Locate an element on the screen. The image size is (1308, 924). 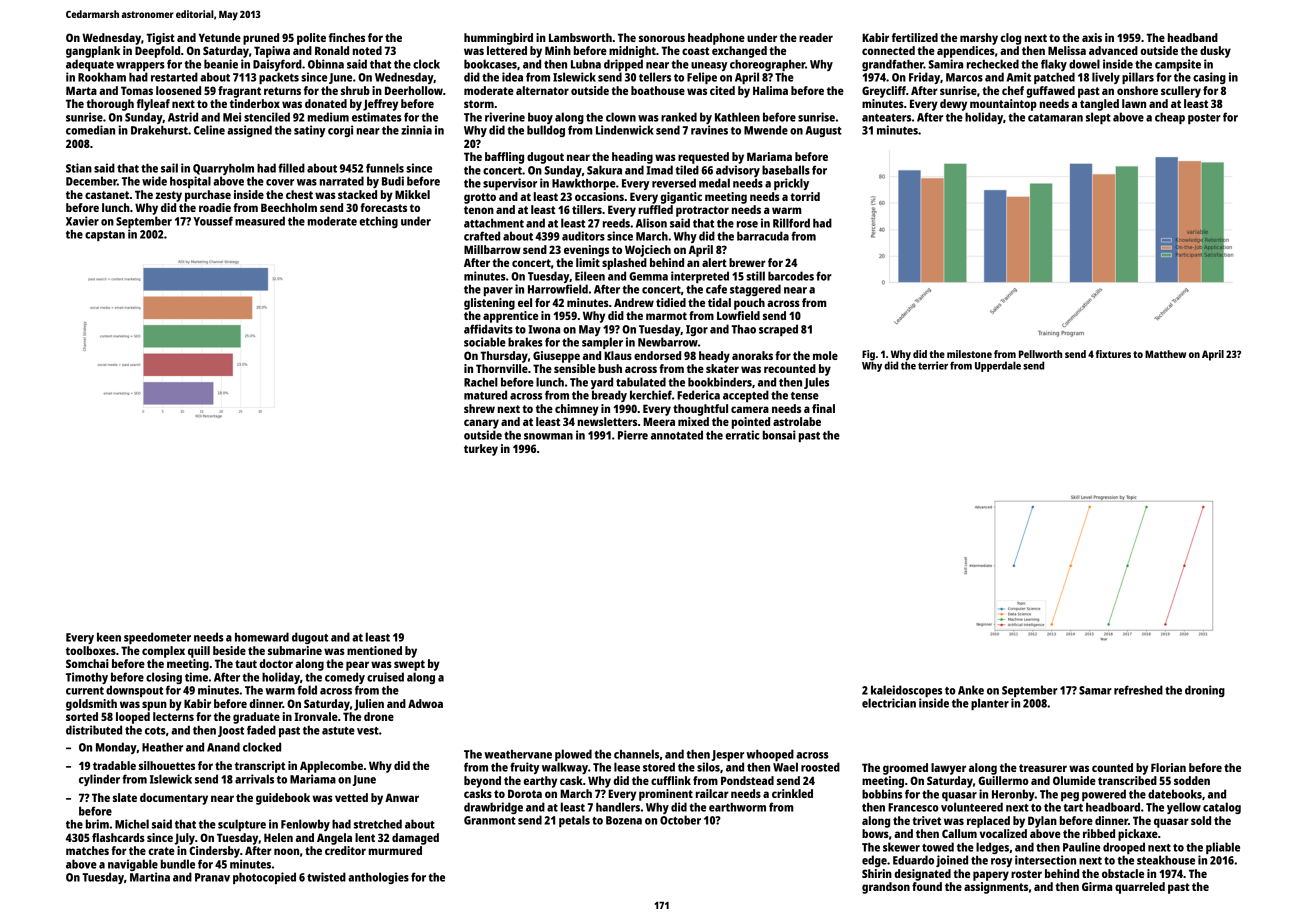
canary is located at coordinates (481, 424).
